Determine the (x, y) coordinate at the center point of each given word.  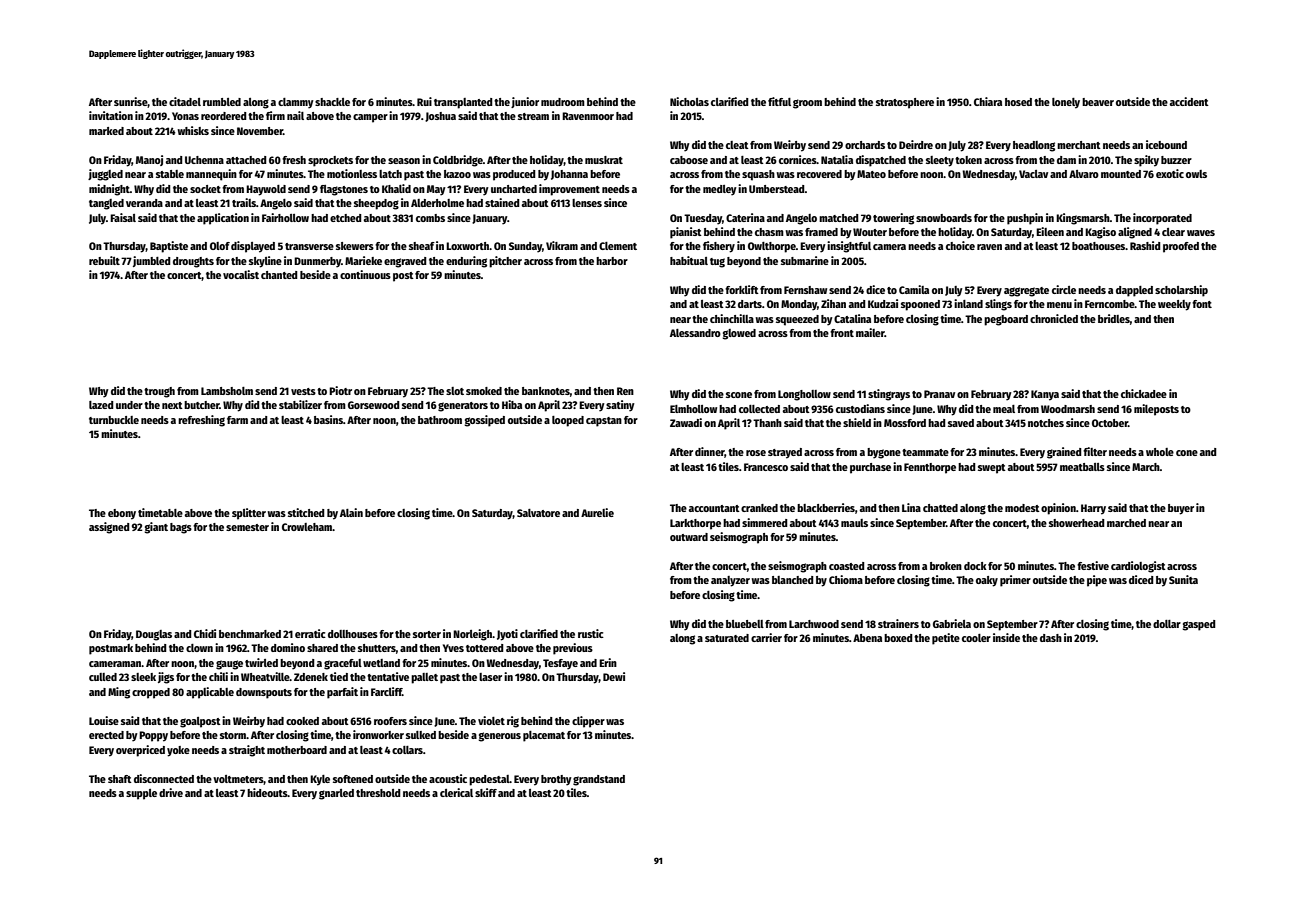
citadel (185, 101)
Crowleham (307, 527)
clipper (588, 722)
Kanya (1045, 395)
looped (568, 421)
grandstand (599, 780)
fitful (779, 101)
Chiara (988, 101)
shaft (120, 779)
